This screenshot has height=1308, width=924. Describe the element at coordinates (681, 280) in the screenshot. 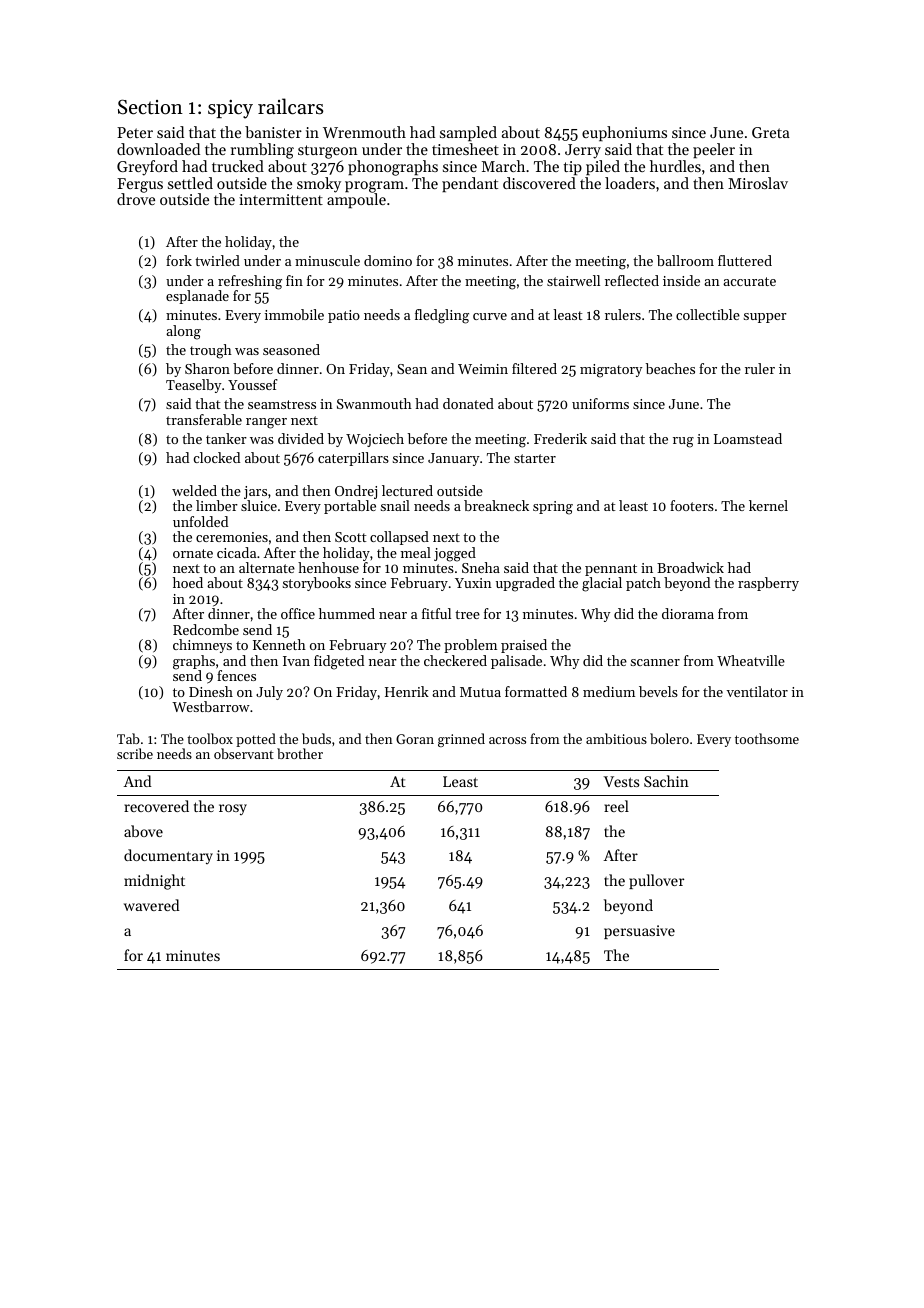

I see `inside` at that location.
